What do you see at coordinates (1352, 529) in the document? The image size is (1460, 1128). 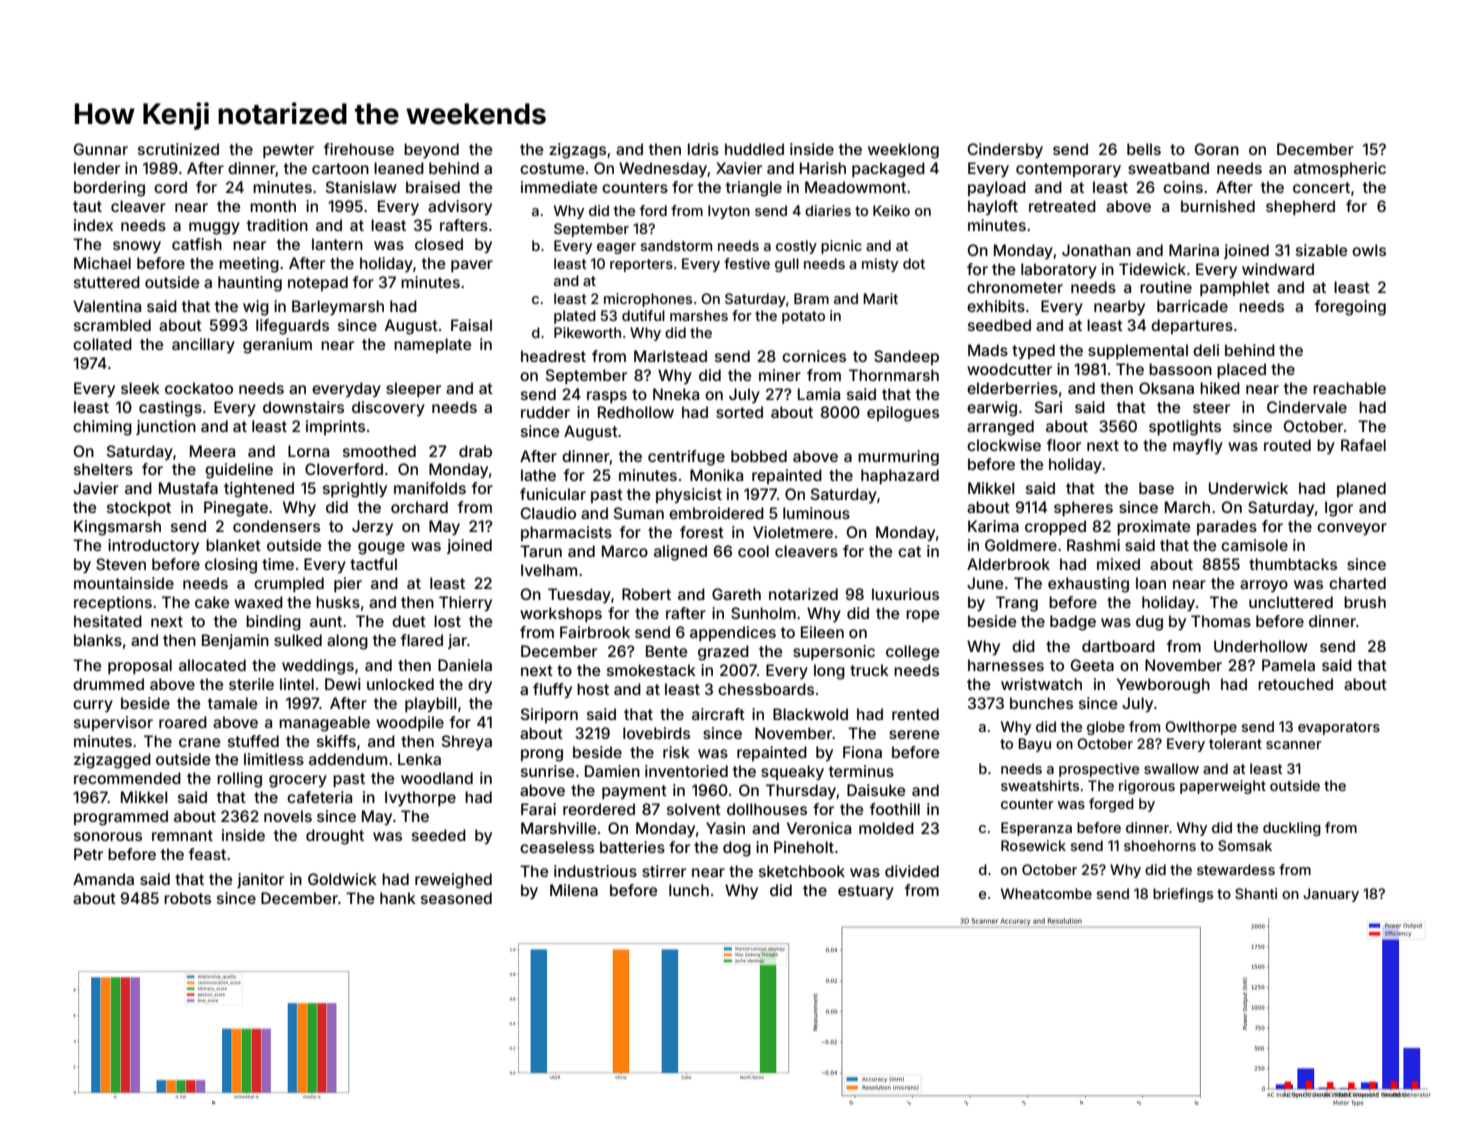 I see `conveyor` at bounding box center [1352, 529].
